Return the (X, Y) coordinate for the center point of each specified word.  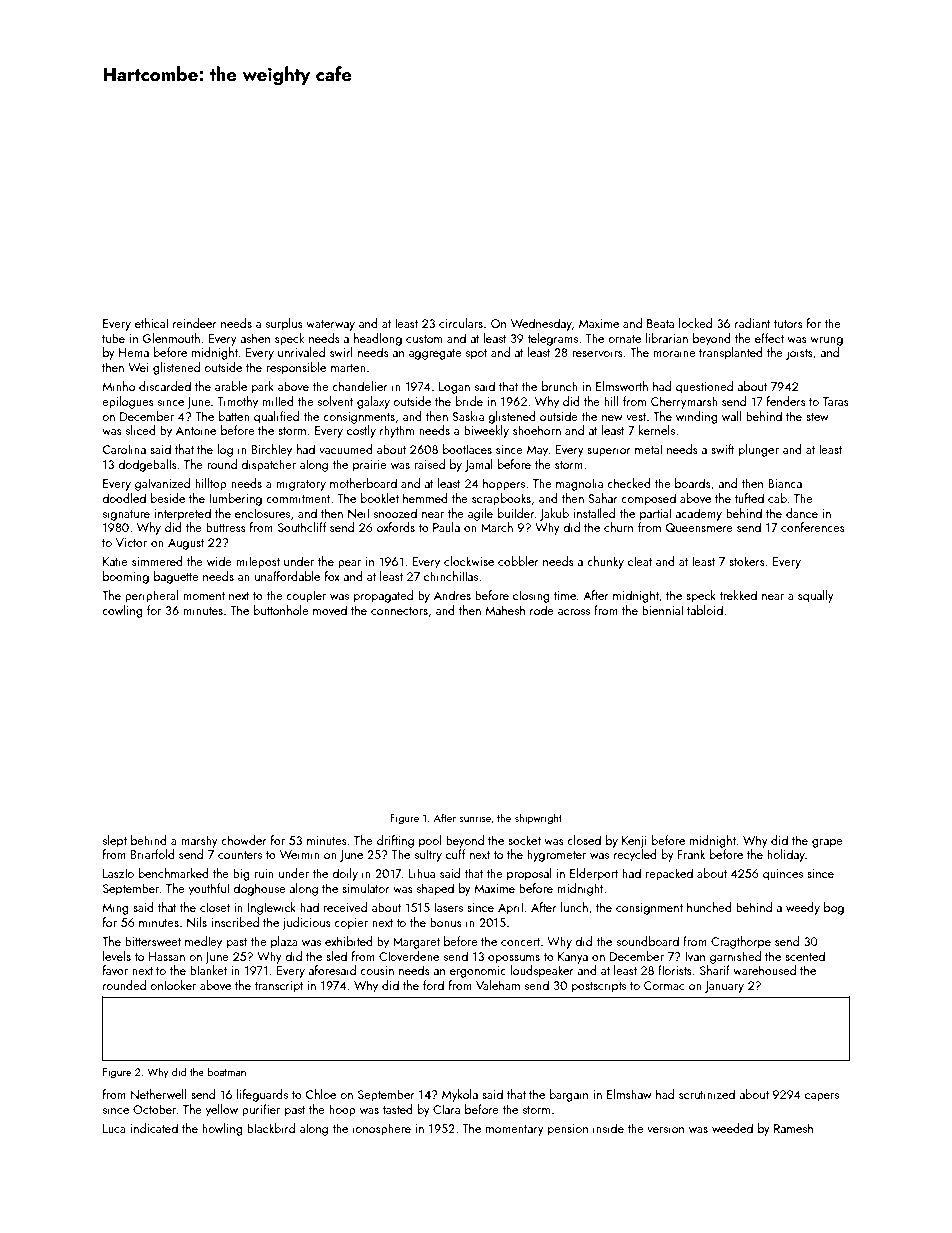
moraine (674, 352)
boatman (227, 1071)
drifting (395, 841)
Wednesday (541, 324)
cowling (122, 611)
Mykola (460, 1095)
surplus (284, 324)
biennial (662, 610)
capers (822, 1097)
